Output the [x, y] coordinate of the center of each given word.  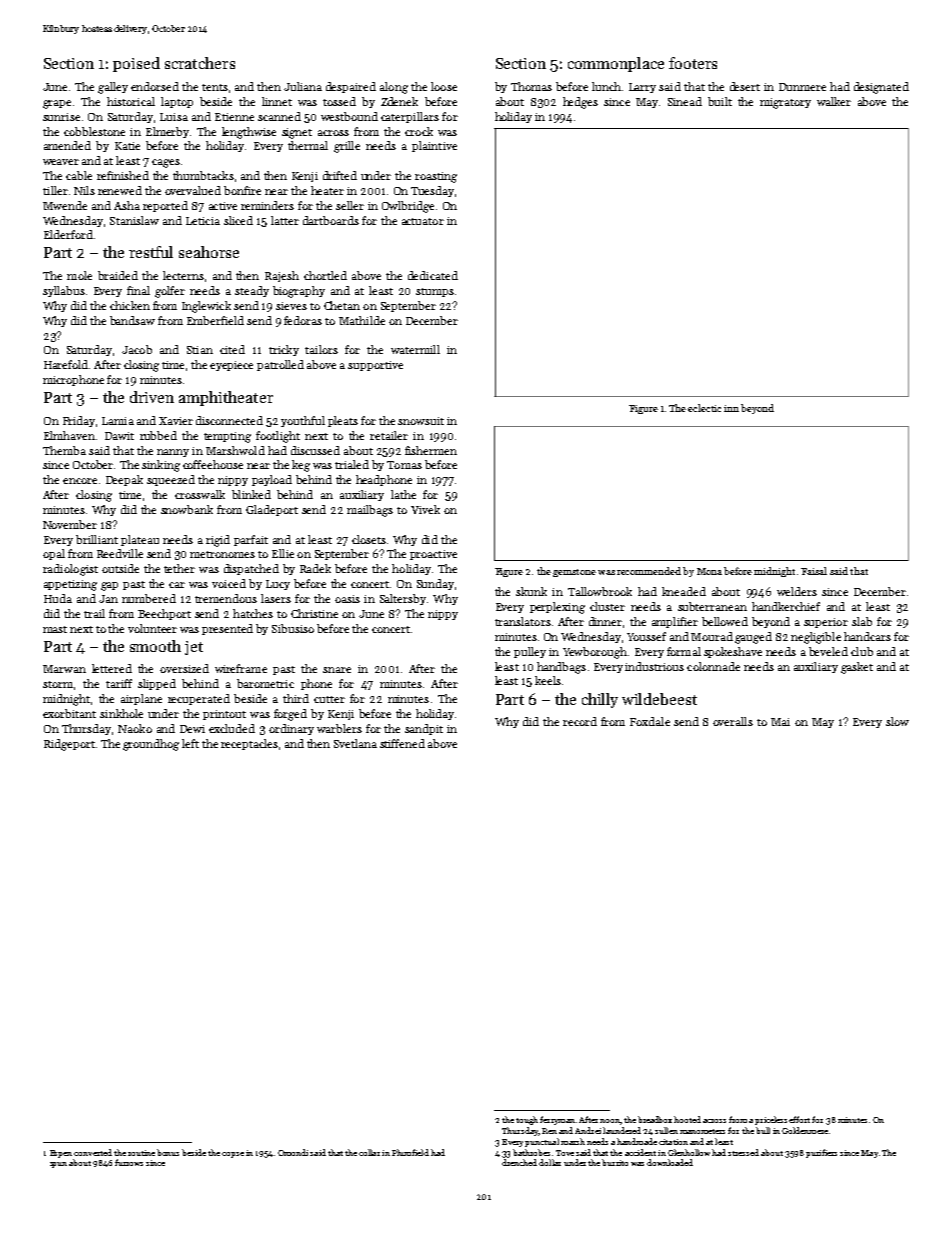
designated [881, 88]
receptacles [249, 744]
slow [897, 721]
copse [233, 1155]
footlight [278, 437]
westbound [349, 116]
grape [57, 104]
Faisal [814, 571]
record [580, 721]
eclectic [704, 408]
